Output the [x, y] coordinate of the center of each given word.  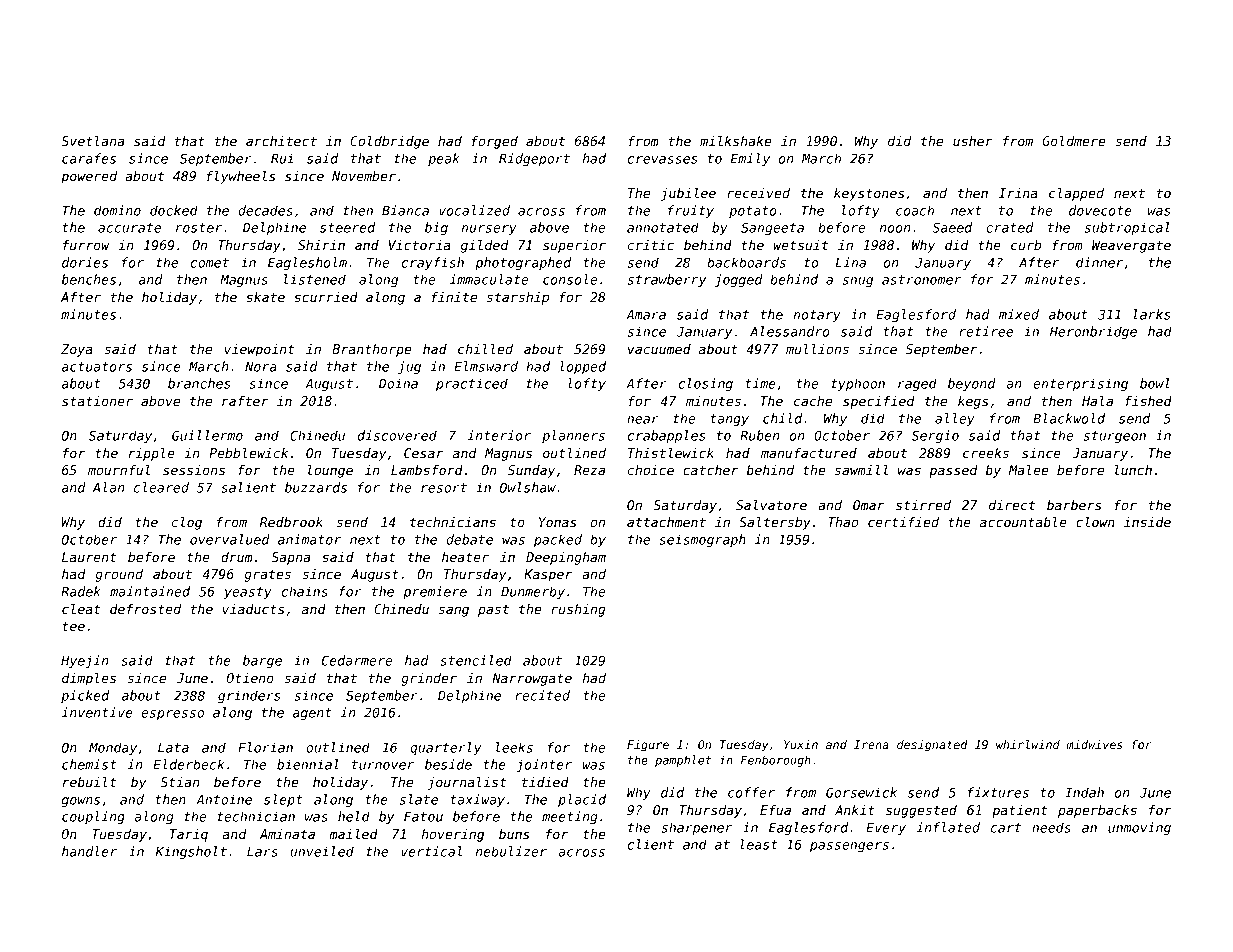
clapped [1076, 194]
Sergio [935, 436]
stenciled [476, 660]
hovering [453, 835]
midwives [1094, 744]
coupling [93, 817]
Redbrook [291, 522]
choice [651, 470]
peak [444, 159]
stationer [97, 401]
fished [1148, 401]
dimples [89, 679]
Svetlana [92, 141]
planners [573, 436]
